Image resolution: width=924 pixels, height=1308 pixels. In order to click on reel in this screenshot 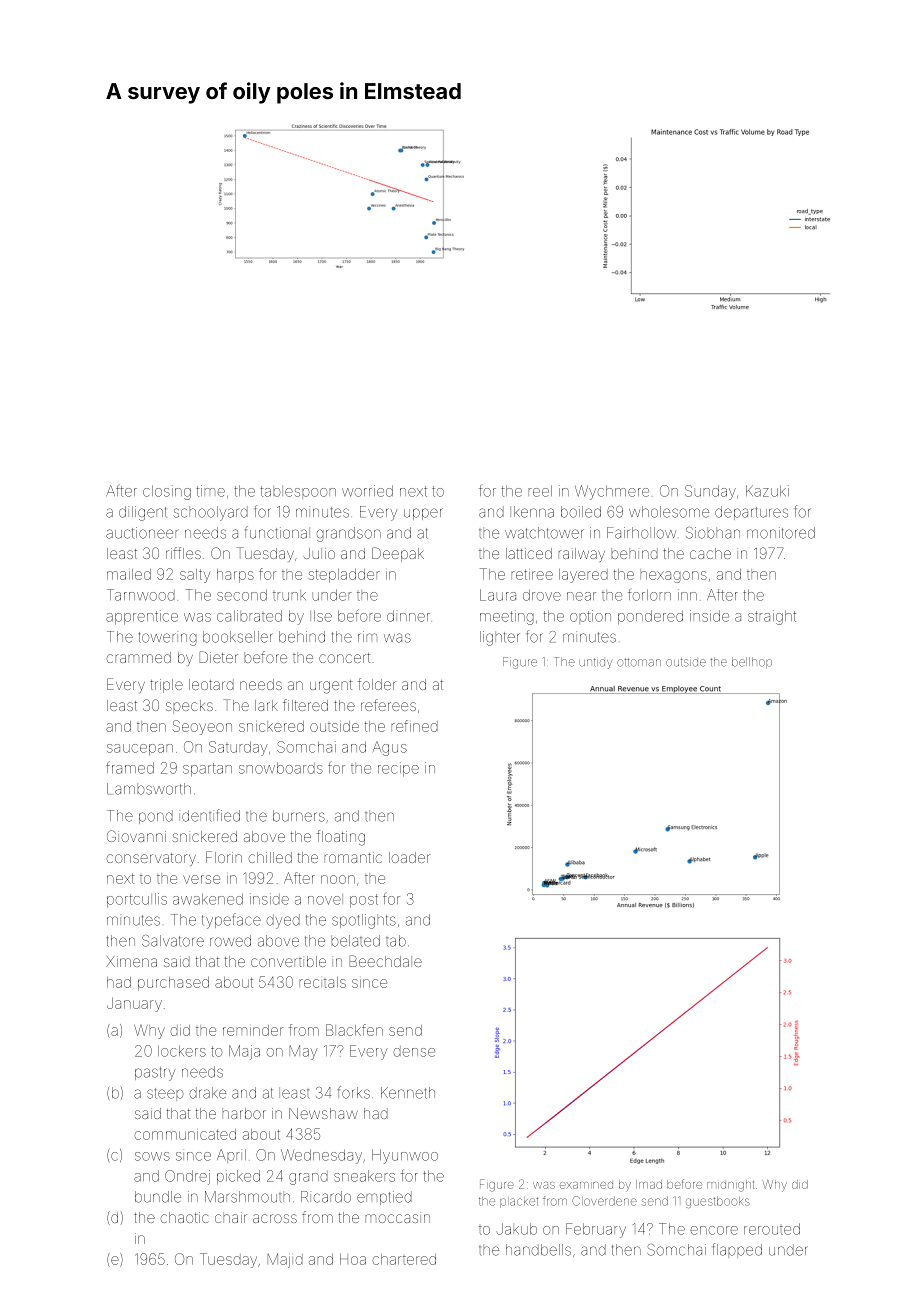, I will do `click(540, 491)`.
